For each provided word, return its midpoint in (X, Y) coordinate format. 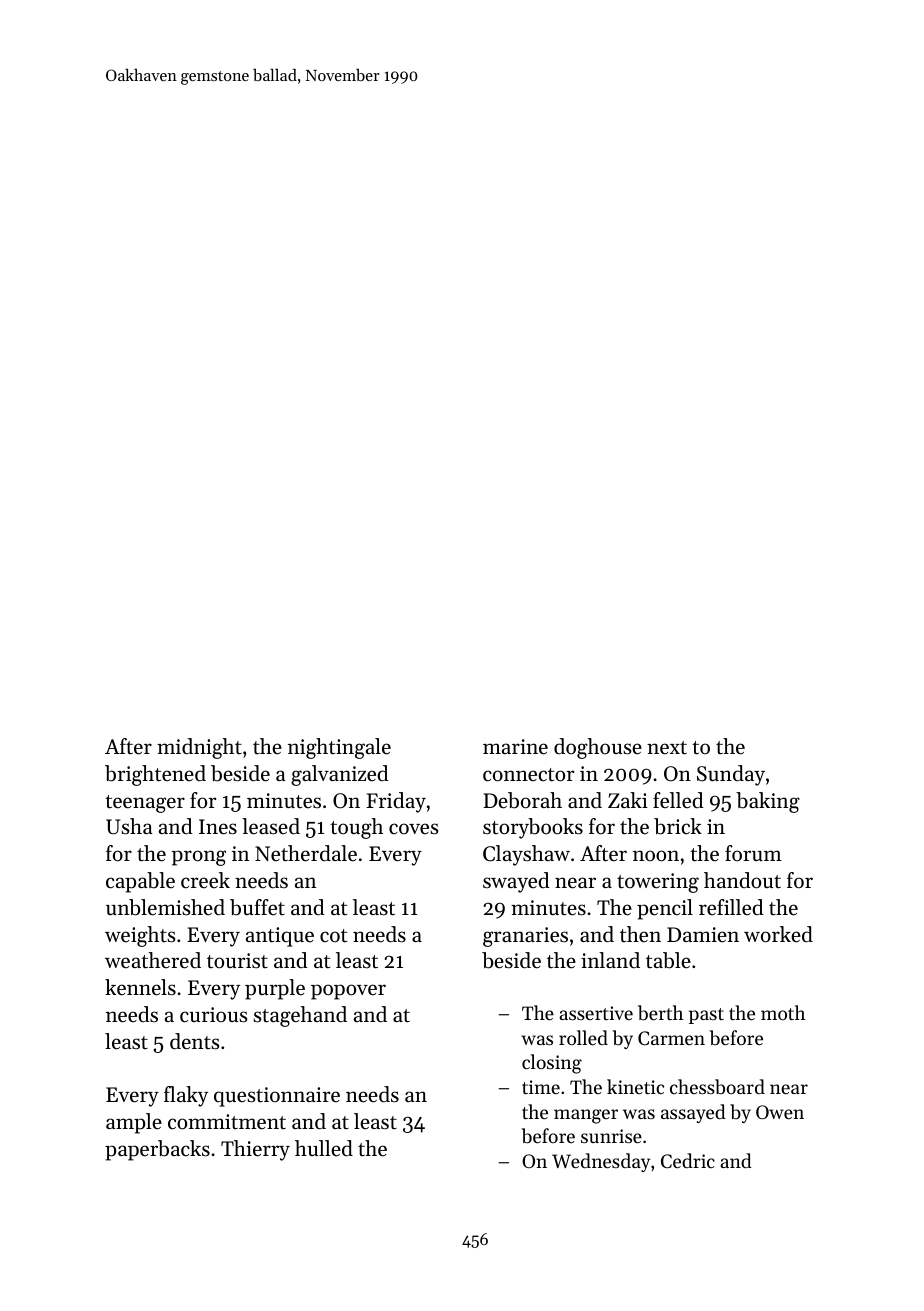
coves (414, 829)
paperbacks (157, 1150)
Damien (703, 935)
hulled (324, 1148)
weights (140, 936)
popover (348, 992)
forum (753, 853)
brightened (155, 775)
